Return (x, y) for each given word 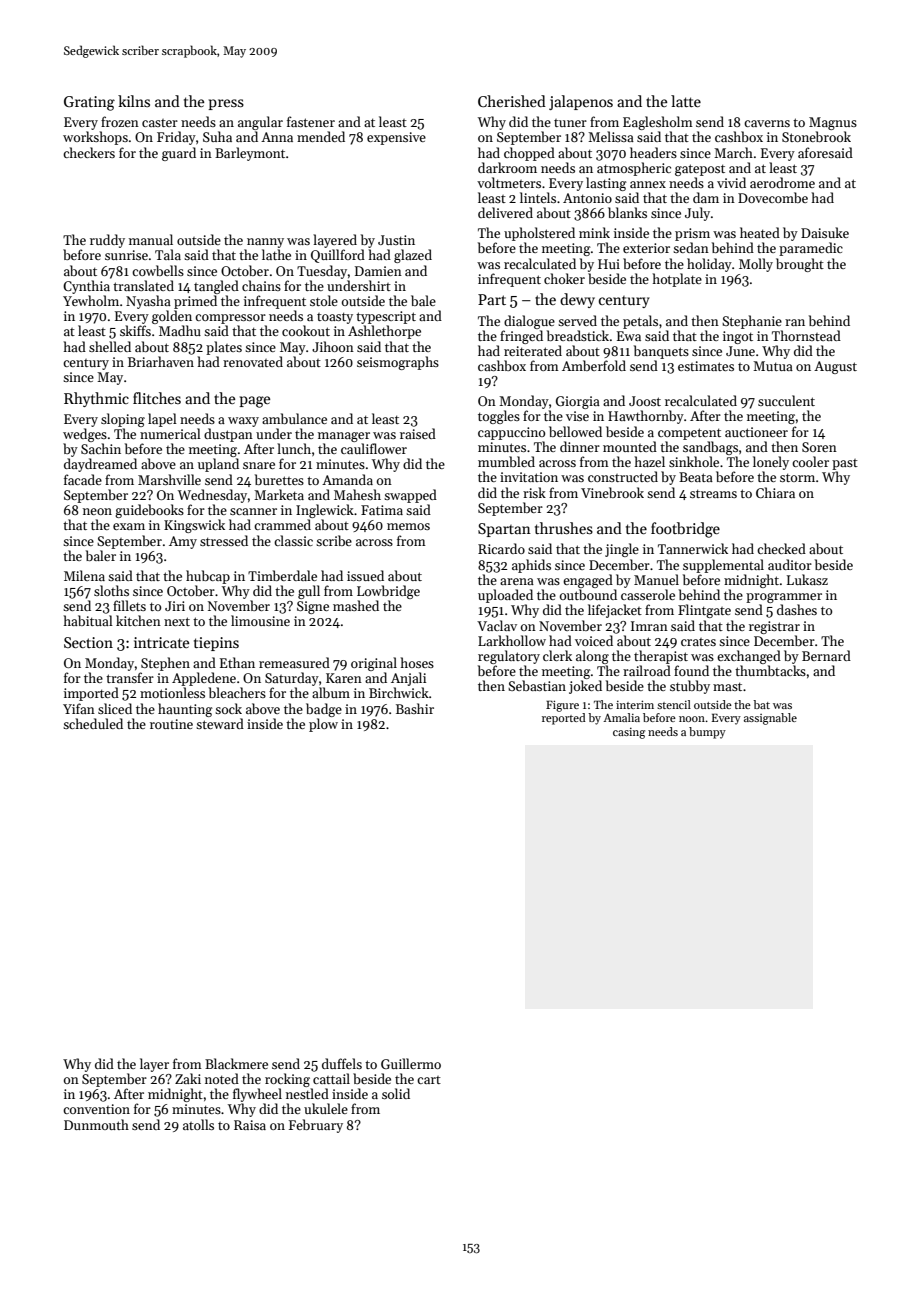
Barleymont (250, 154)
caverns (767, 123)
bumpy (707, 733)
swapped (410, 496)
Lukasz (807, 579)
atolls (198, 1124)
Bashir (415, 708)
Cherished (512, 101)
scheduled (93, 723)
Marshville (169, 479)
